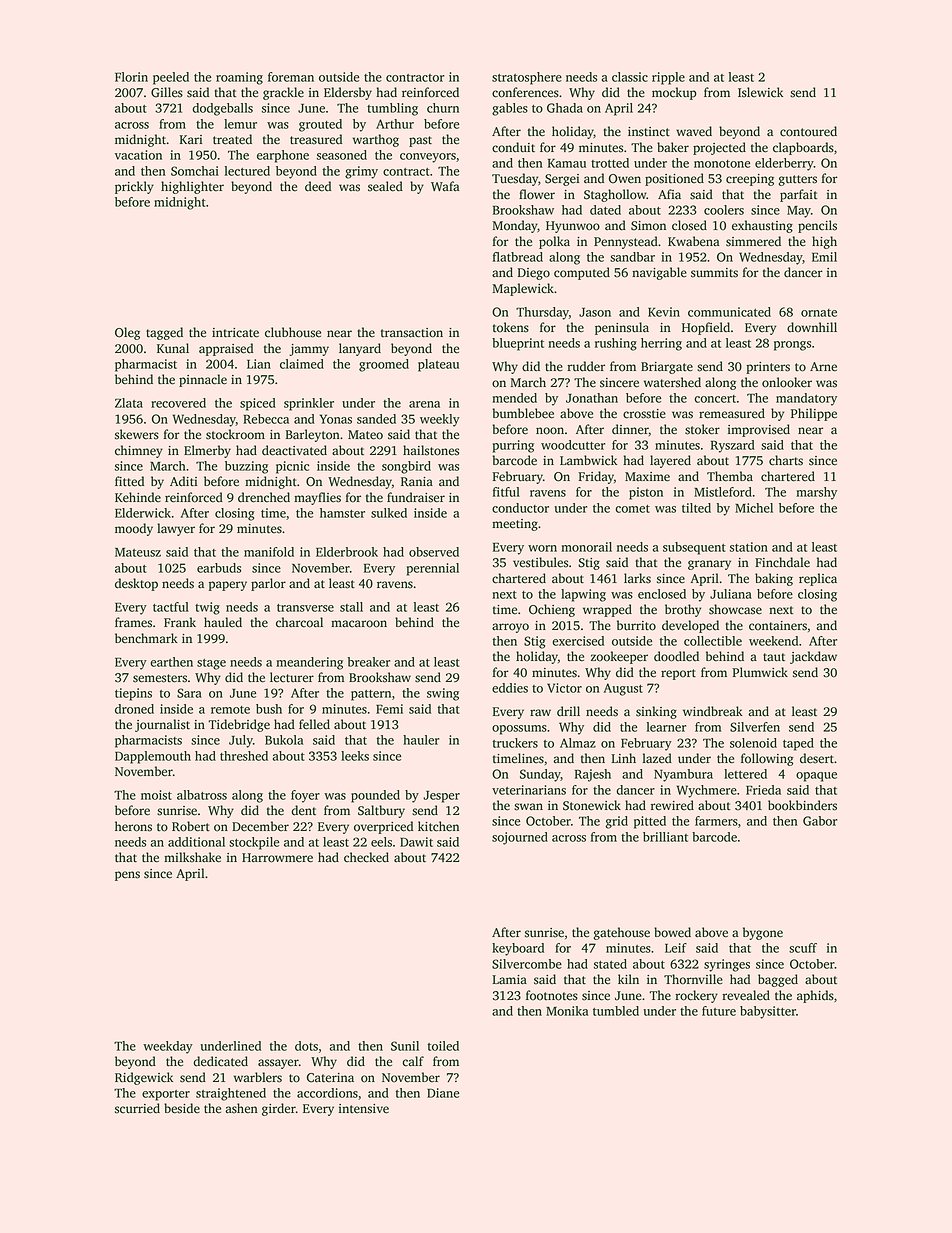 The image size is (952, 1233). Describe the element at coordinates (648, 226) in the document. I see `Simon` at that location.
